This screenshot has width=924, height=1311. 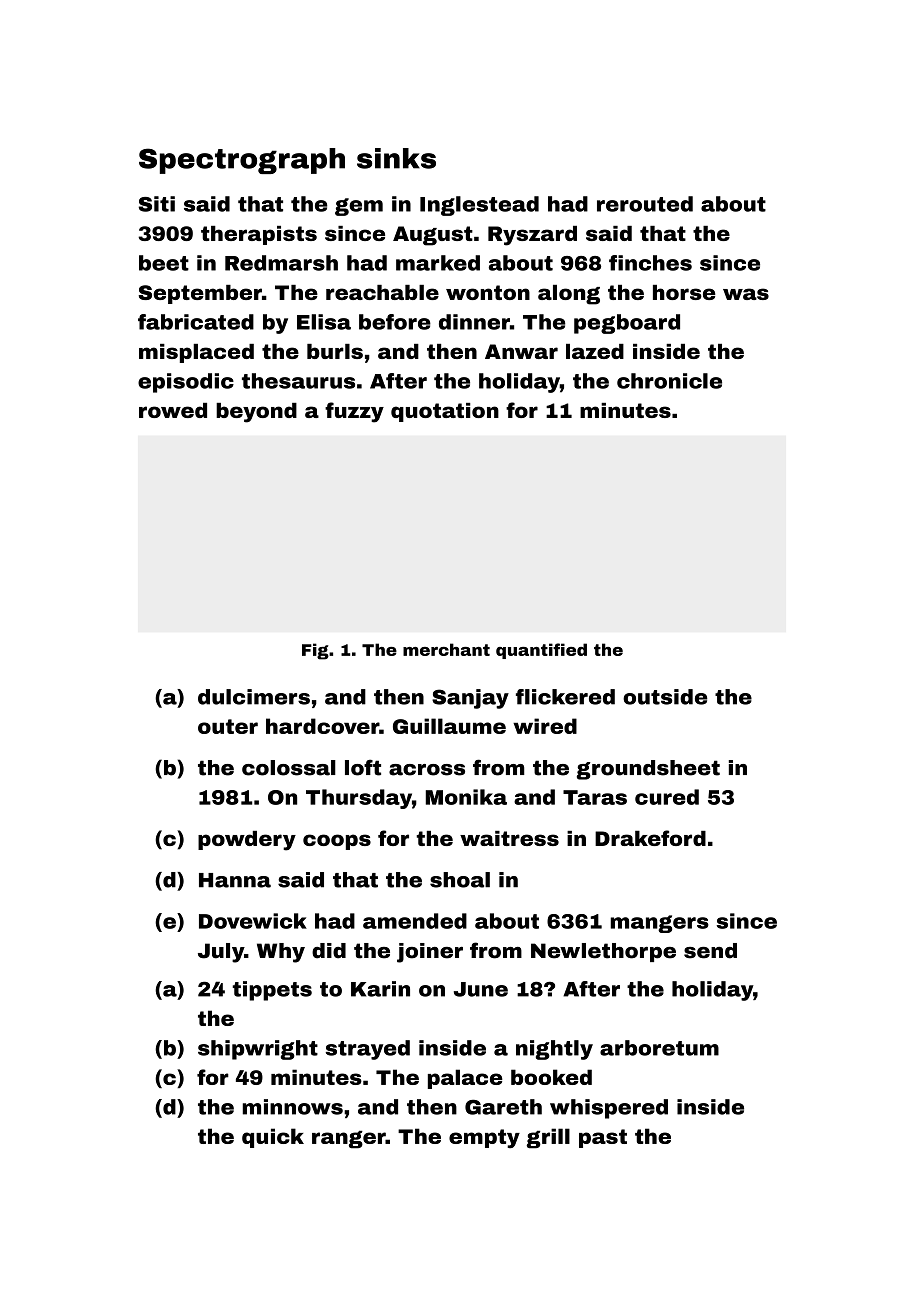 I want to click on send, so click(x=710, y=951).
